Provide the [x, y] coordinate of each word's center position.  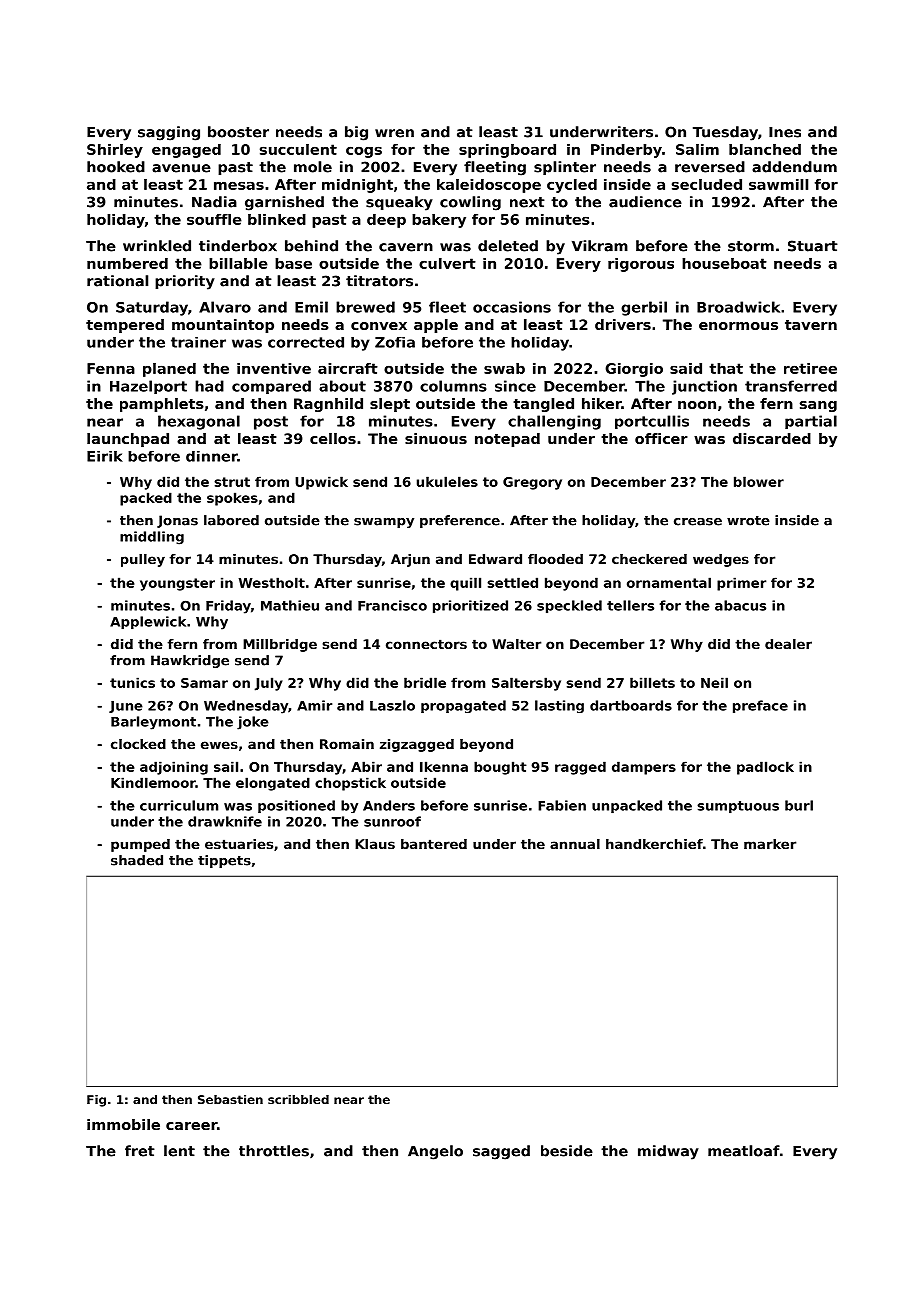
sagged [501, 1152]
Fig [96, 1101]
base [293, 263]
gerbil [644, 308]
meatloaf [744, 1151]
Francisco [392, 605]
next [527, 202]
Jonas [177, 521]
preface [760, 706]
